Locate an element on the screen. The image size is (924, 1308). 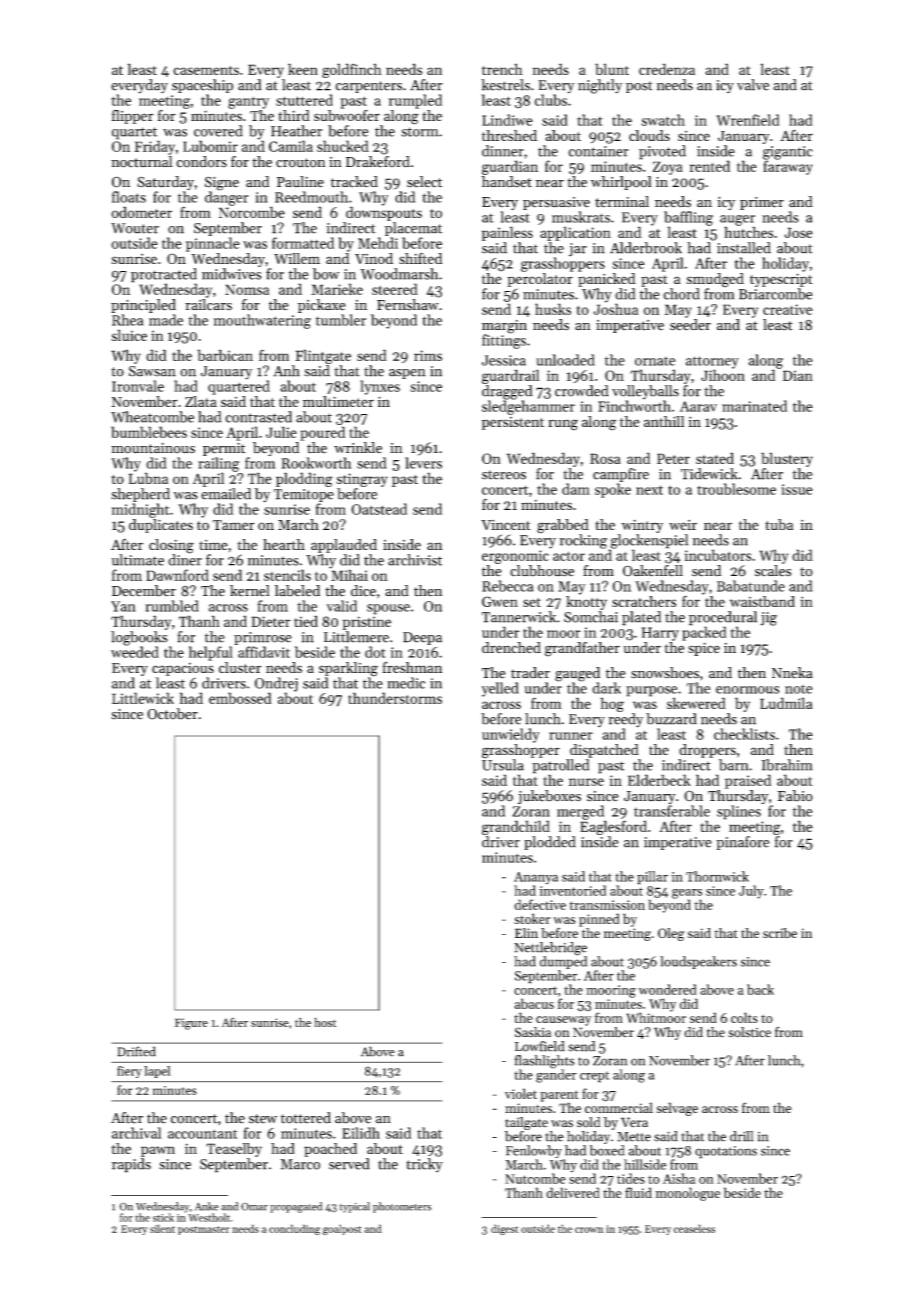
Julie is located at coordinates (281, 432).
